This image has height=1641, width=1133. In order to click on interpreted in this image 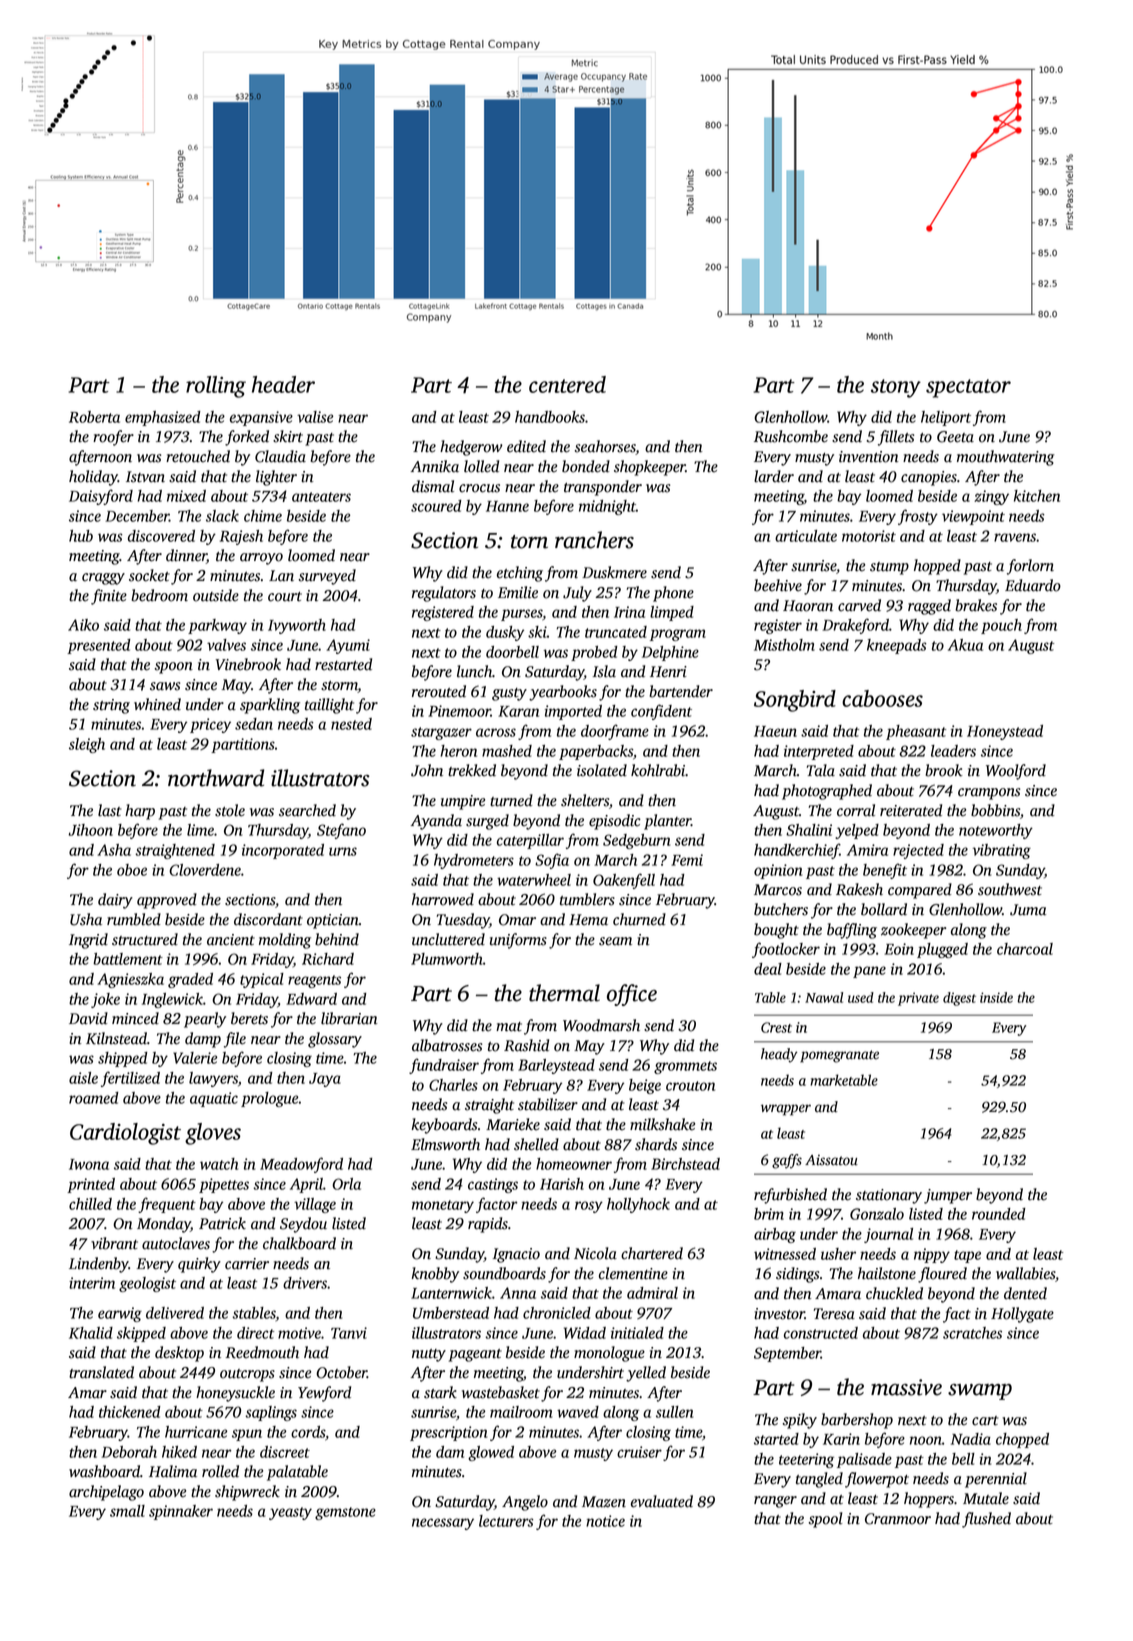, I will do `click(819, 752)`.
